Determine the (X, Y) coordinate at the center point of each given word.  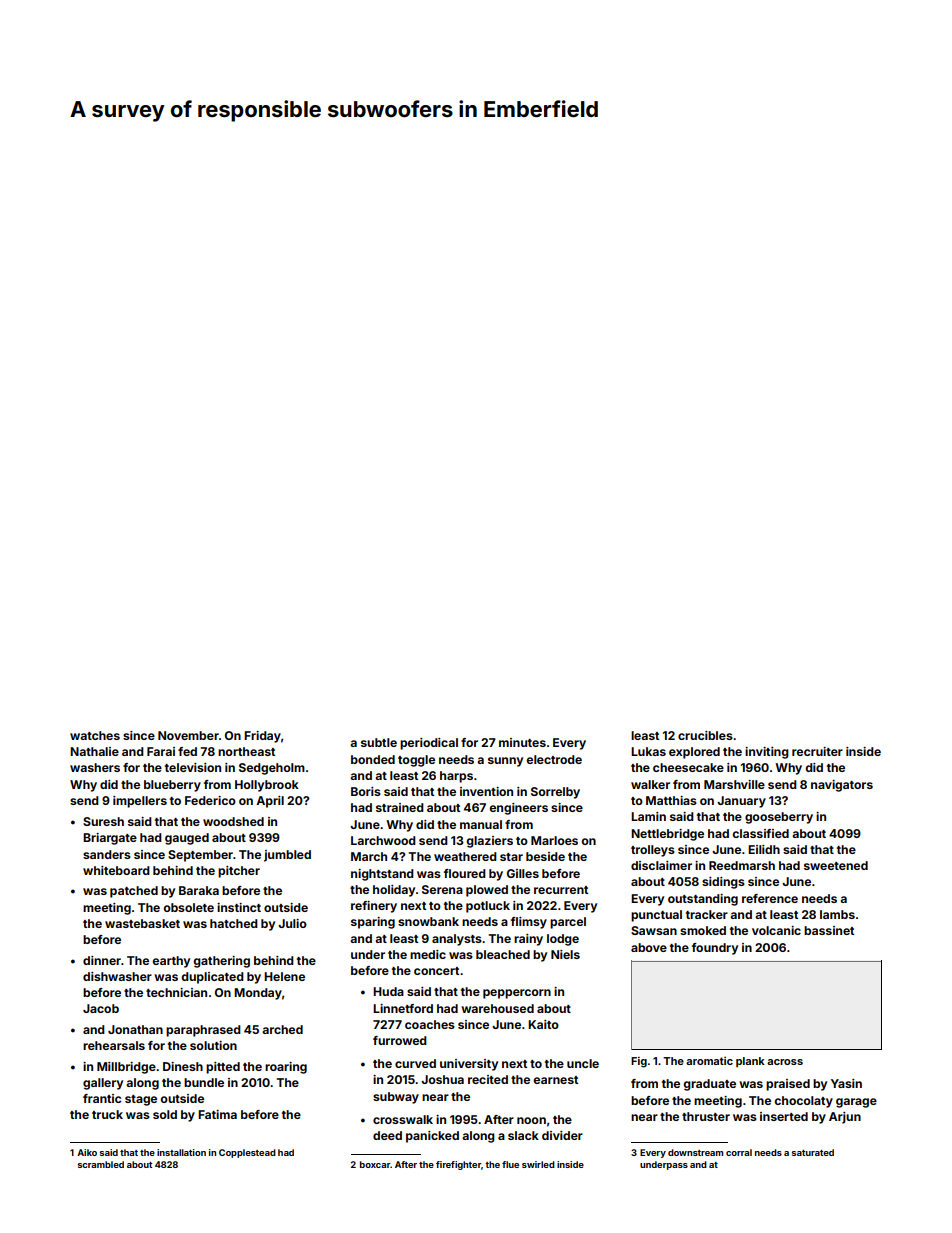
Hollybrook (267, 786)
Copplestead (247, 1153)
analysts (457, 940)
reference (770, 898)
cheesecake (688, 767)
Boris (366, 791)
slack (523, 1135)
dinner (102, 960)
